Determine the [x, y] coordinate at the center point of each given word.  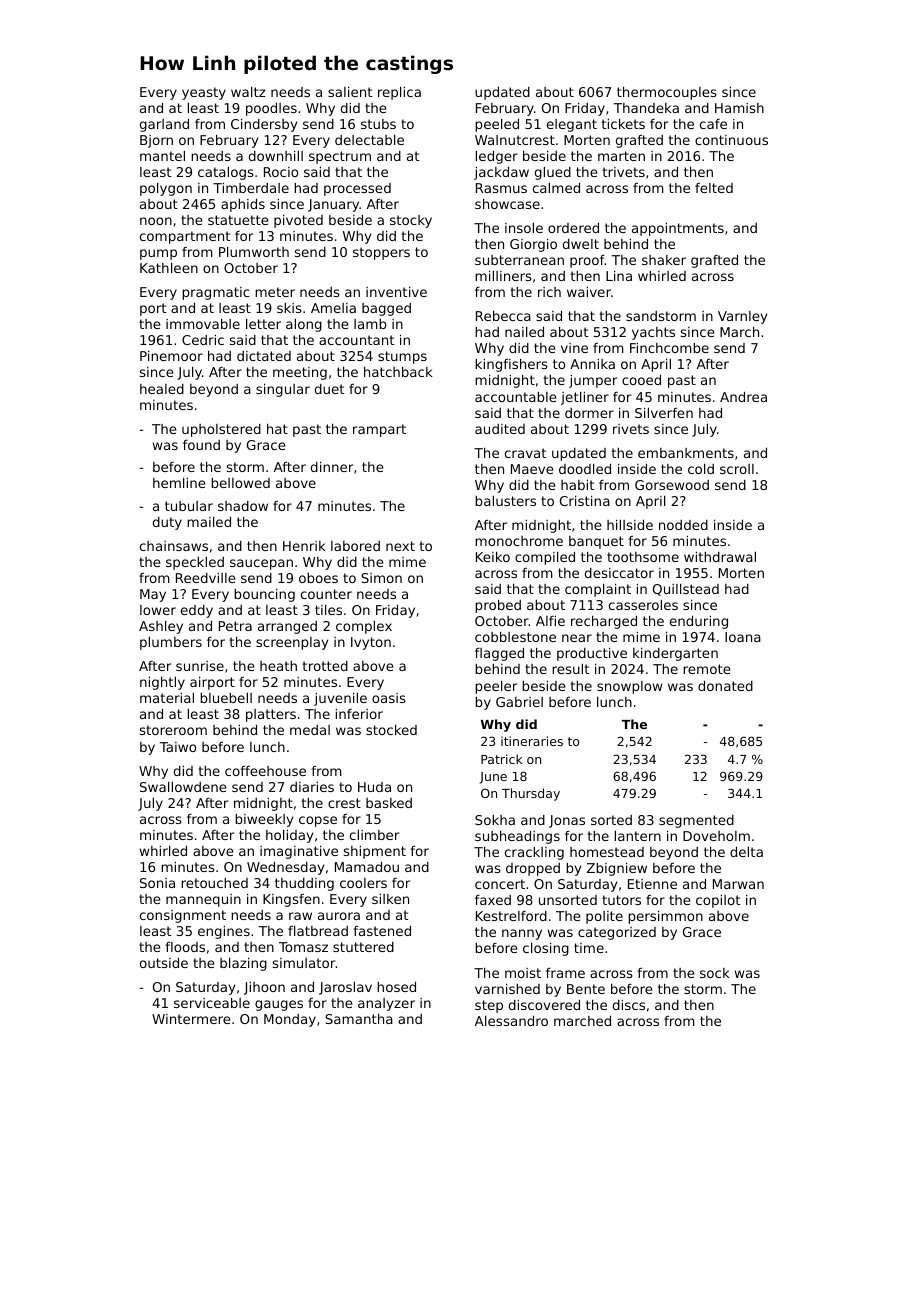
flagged [499, 654]
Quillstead [686, 590]
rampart [379, 430]
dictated [264, 356]
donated [725, 685]
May [153, 595]
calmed [556, 187]
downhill [276, 156]
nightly [162, 683]
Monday [290, 1020]
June [493, 778]
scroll [737, 469]
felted [714, 187]
